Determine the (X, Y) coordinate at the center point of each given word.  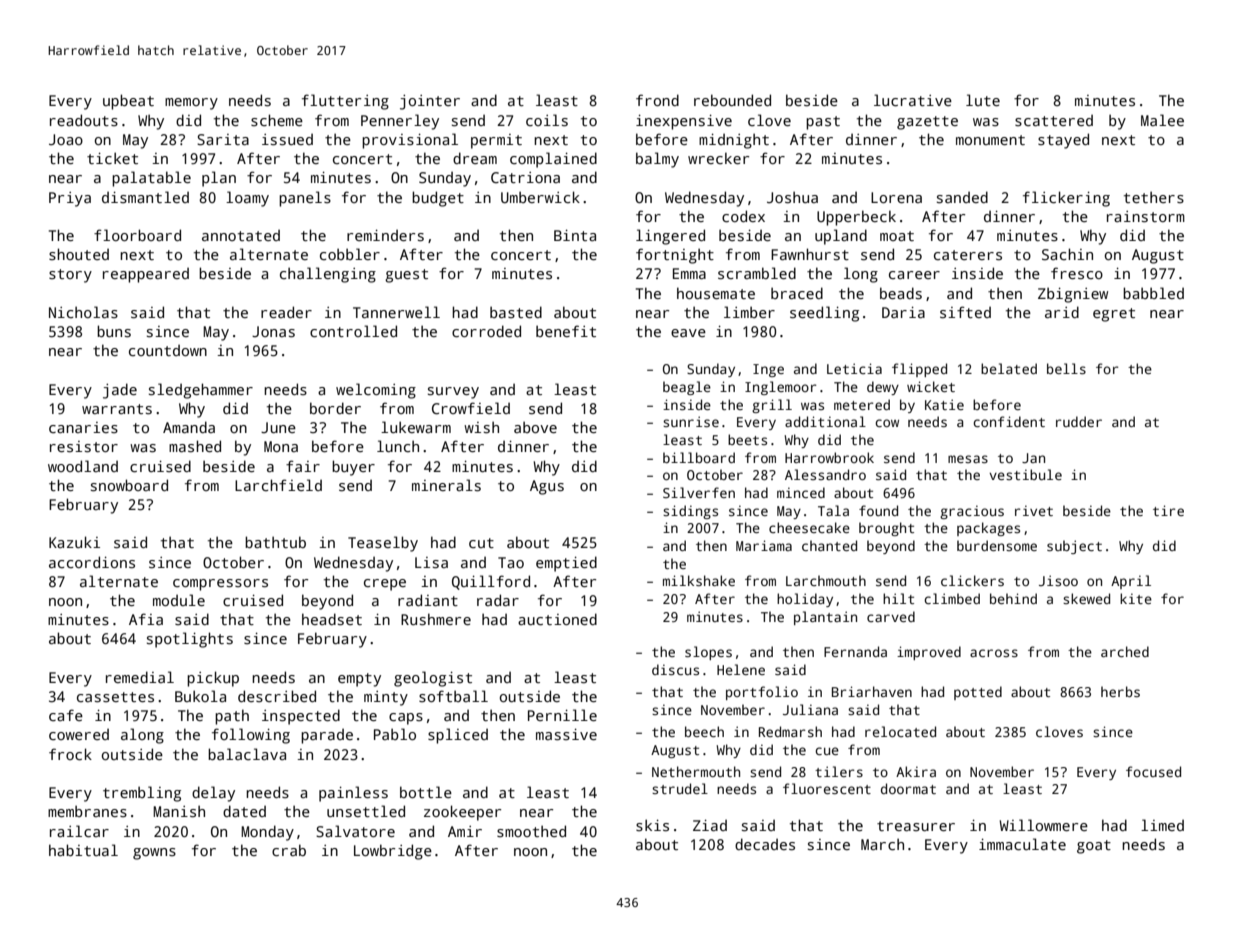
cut (481, 543)
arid (1062, 312)
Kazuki (74, 542)
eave (688, 333)
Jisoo (1058, 580)
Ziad (710, 825)
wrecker (718, 158)
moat (897, 236)
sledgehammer (201, 391)
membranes (87, 811)
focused (1153, 771)
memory (191, 104)
